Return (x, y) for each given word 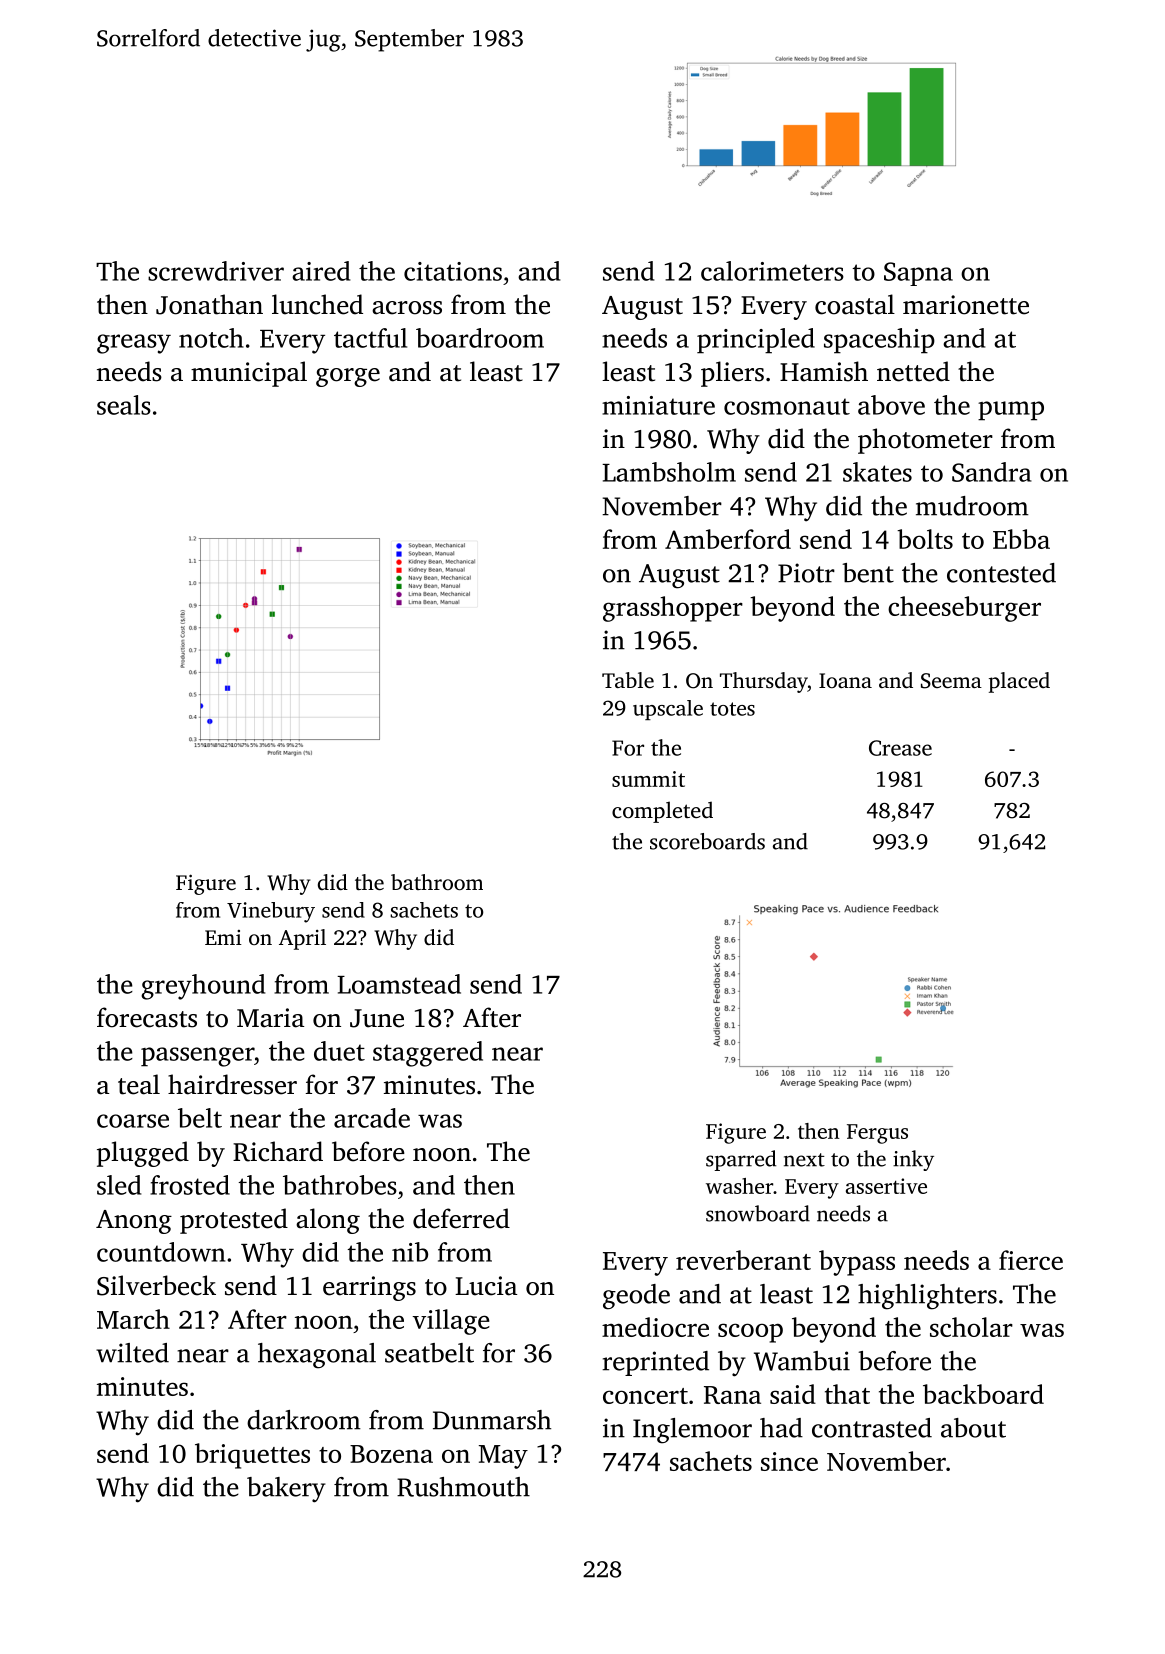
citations (453, 271)
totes (732, 709)
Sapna (918, 274)
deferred (461, 1218)
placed (1019, 682)
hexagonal (317, 1356)
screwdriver (216, 271)
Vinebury (271, 912)
